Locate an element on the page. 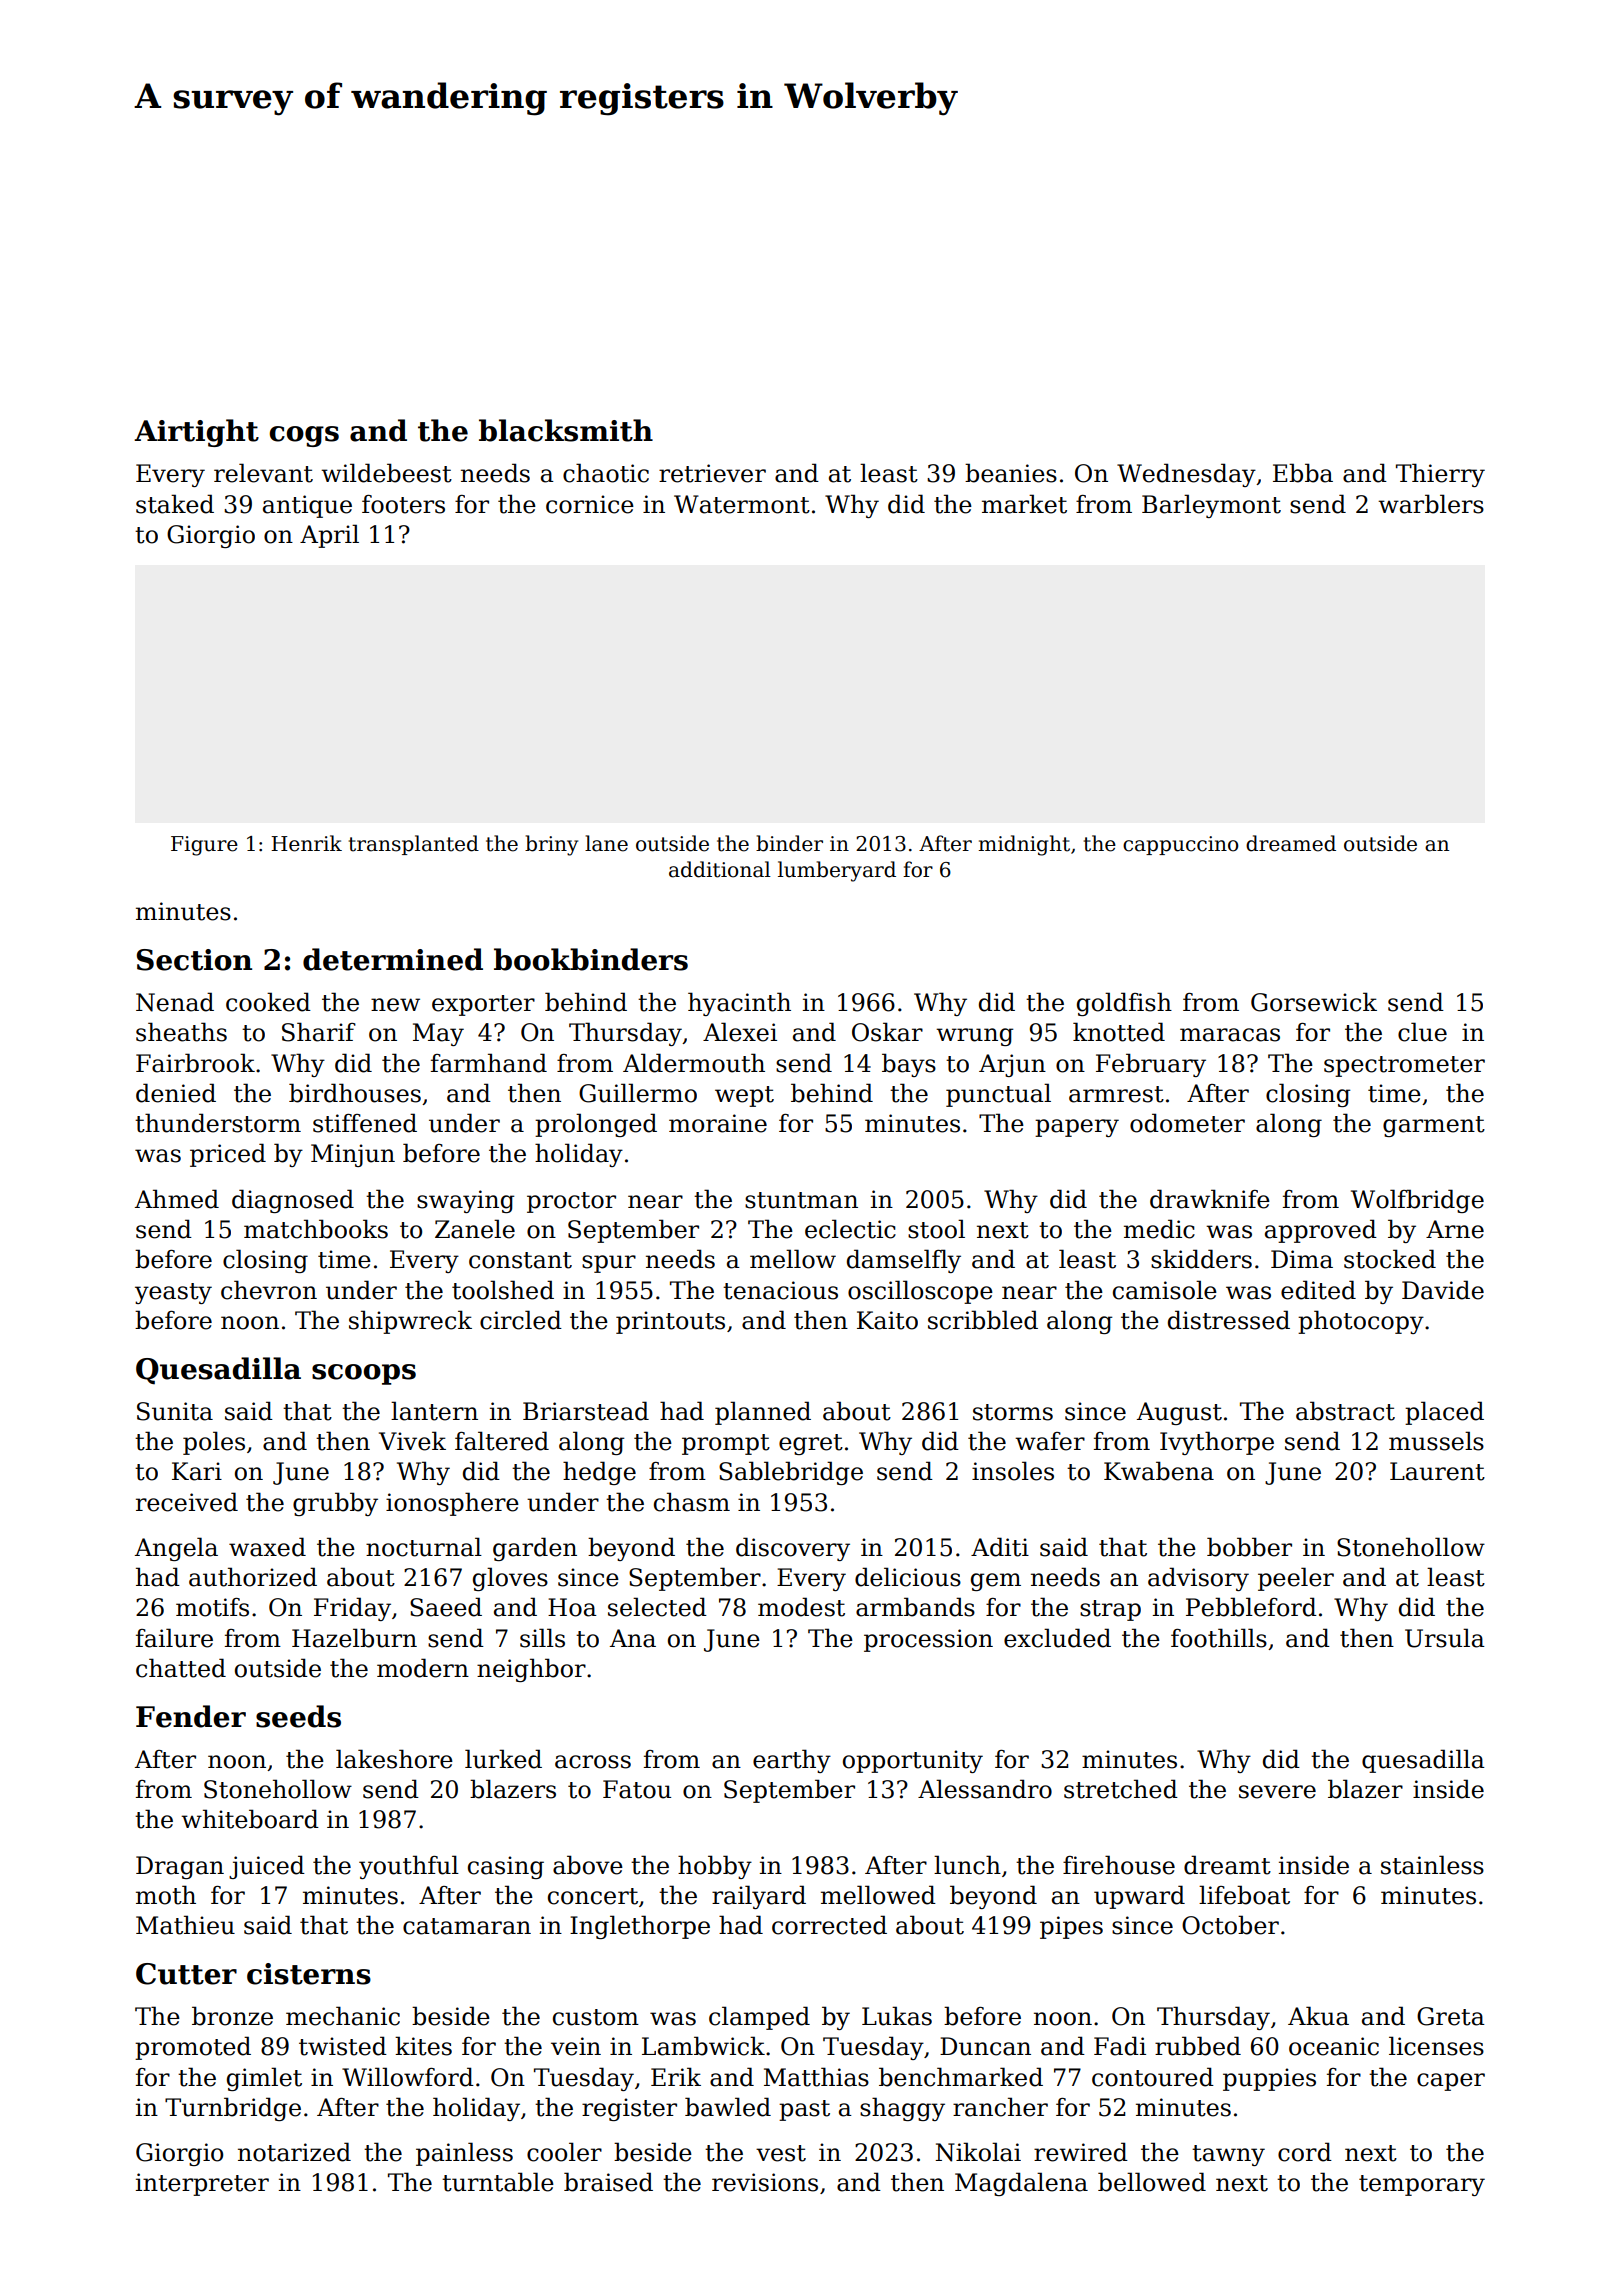 This page has width=1620, height=2292. turntable is located at coordinates (498, 2182).
